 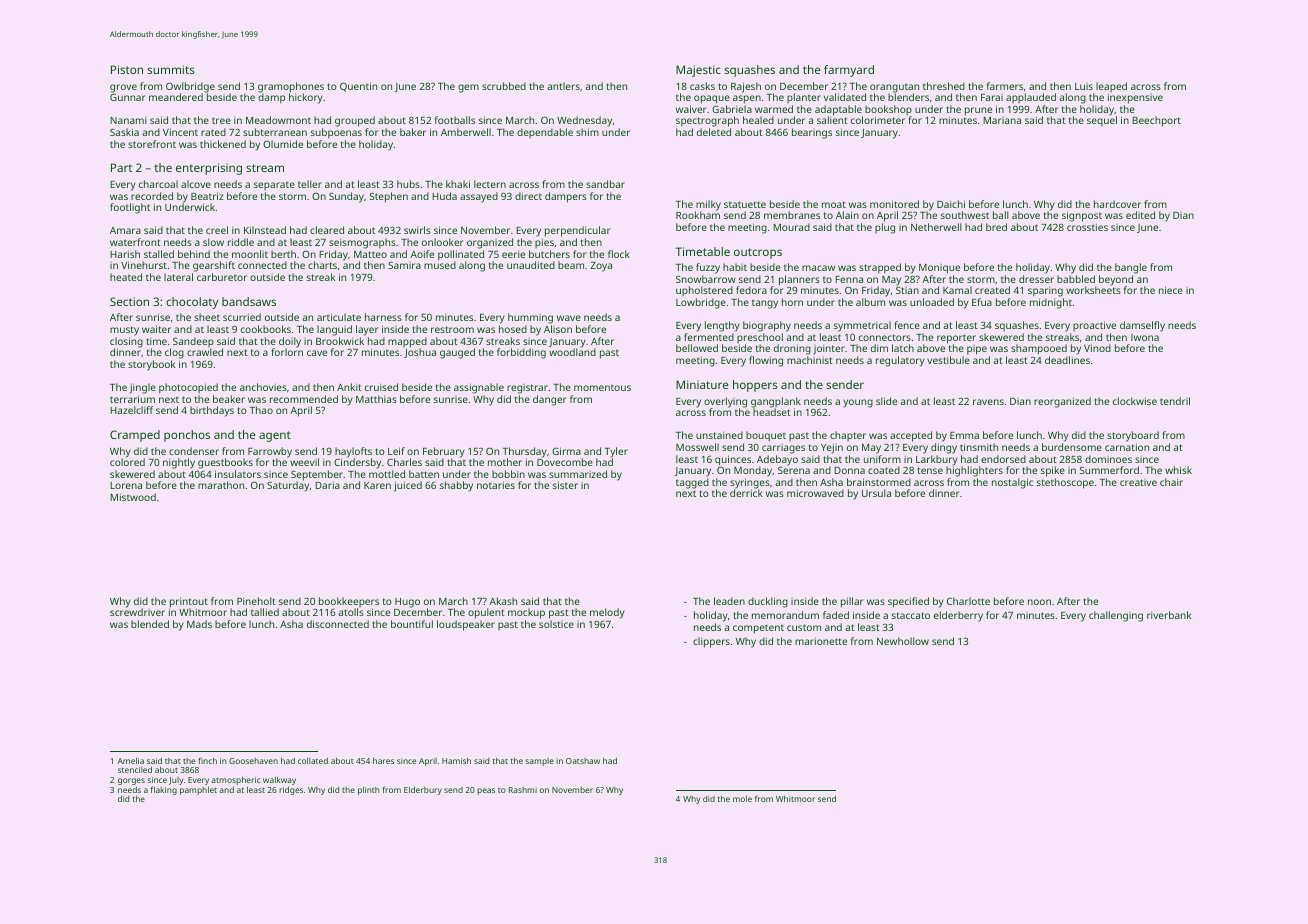 What do you see at coordinates (849, 71) in the document?
I see `farmyard` at bounding box center [849, 71].
